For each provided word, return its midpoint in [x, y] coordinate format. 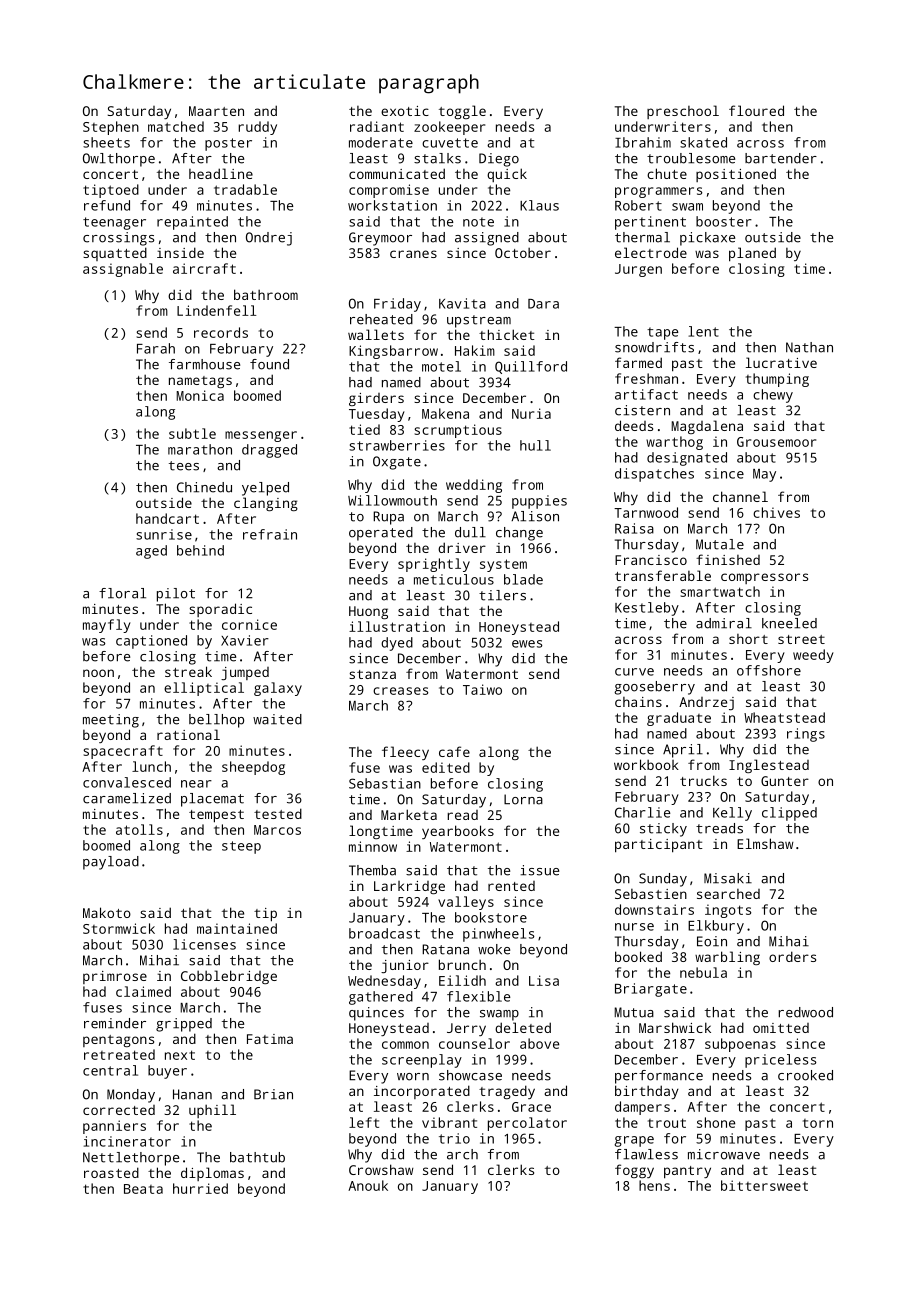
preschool [683, 112]
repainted [192, 223]
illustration [397, 626]
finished [728, 559]
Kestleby [647, 609]
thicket [506, 334]
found [269, 364]
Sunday [663, 880]
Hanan [192, 1094]
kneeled [789, 623]
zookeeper [449, 128]
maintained [237, 928]
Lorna [523, 799]
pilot [176, 595]
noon [98, 673]
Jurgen [638, 270]
